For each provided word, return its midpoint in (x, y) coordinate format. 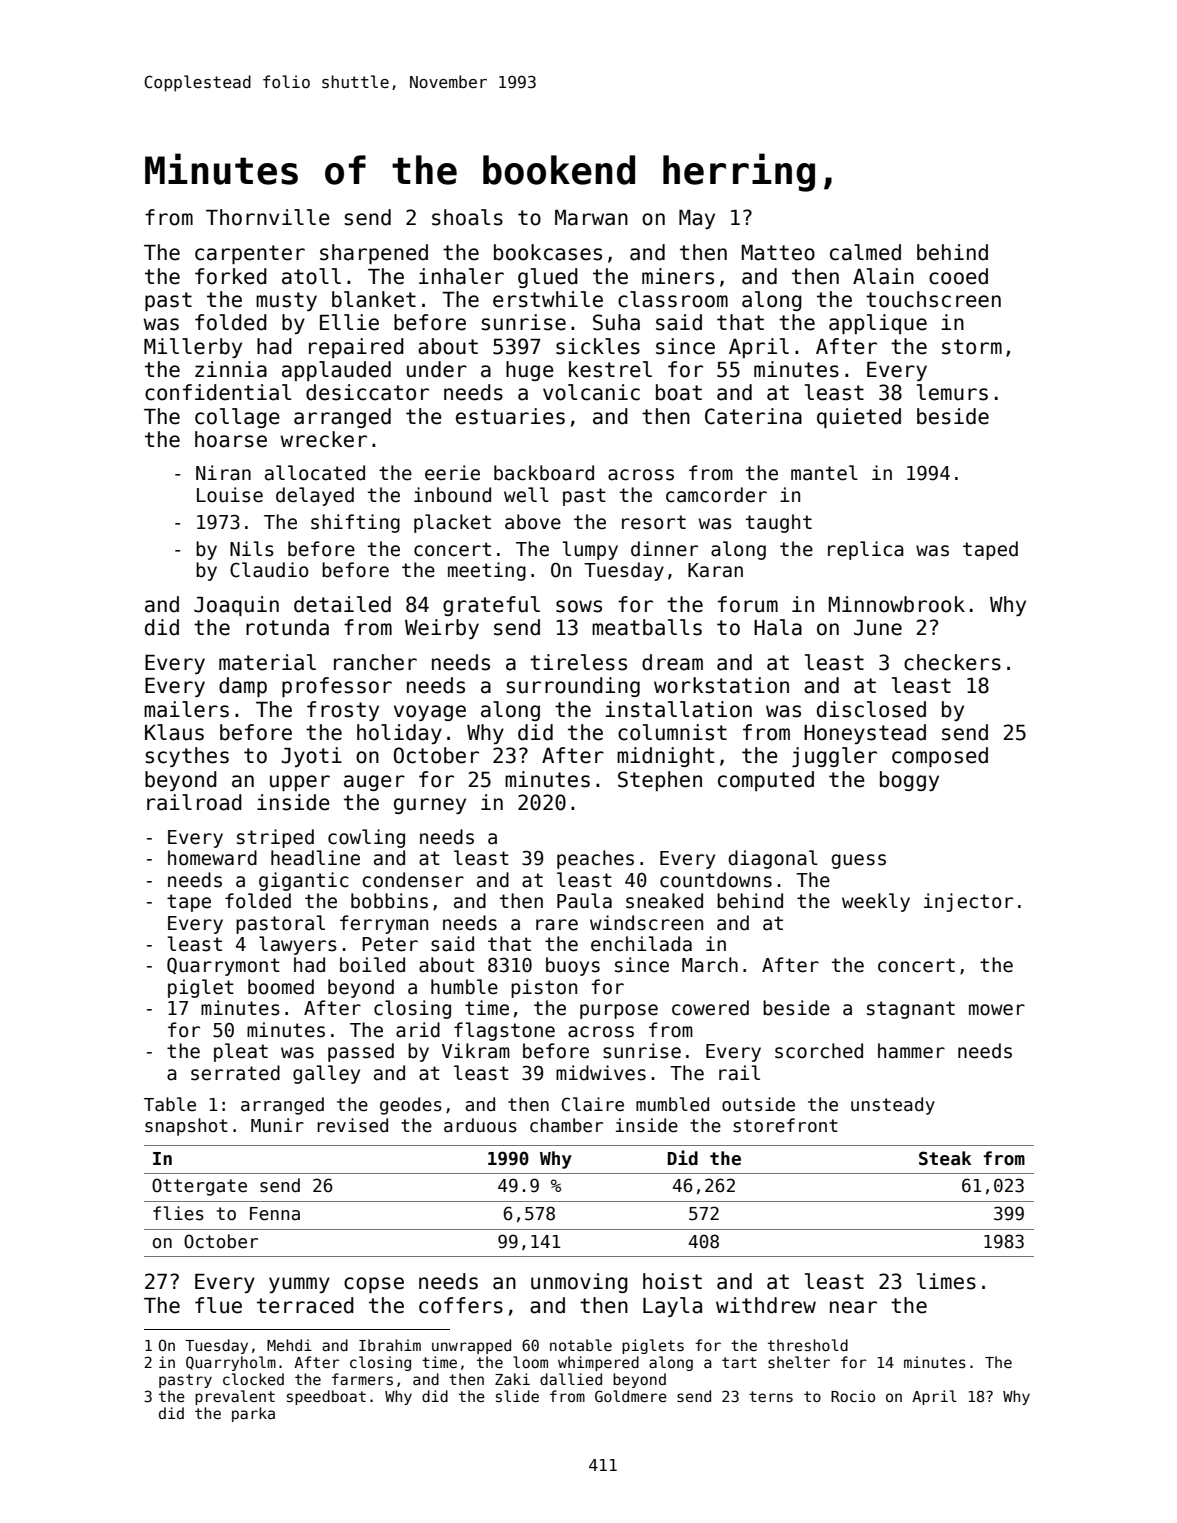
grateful (491, 606)
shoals (467, 217)
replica (866, 550)
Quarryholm (231, 1363)
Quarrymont (223, 967)
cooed (958, 276)
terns (771, 1396)
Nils (252, 549)
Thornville (268, 217)
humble (464, 987)
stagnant (911, 1010)
